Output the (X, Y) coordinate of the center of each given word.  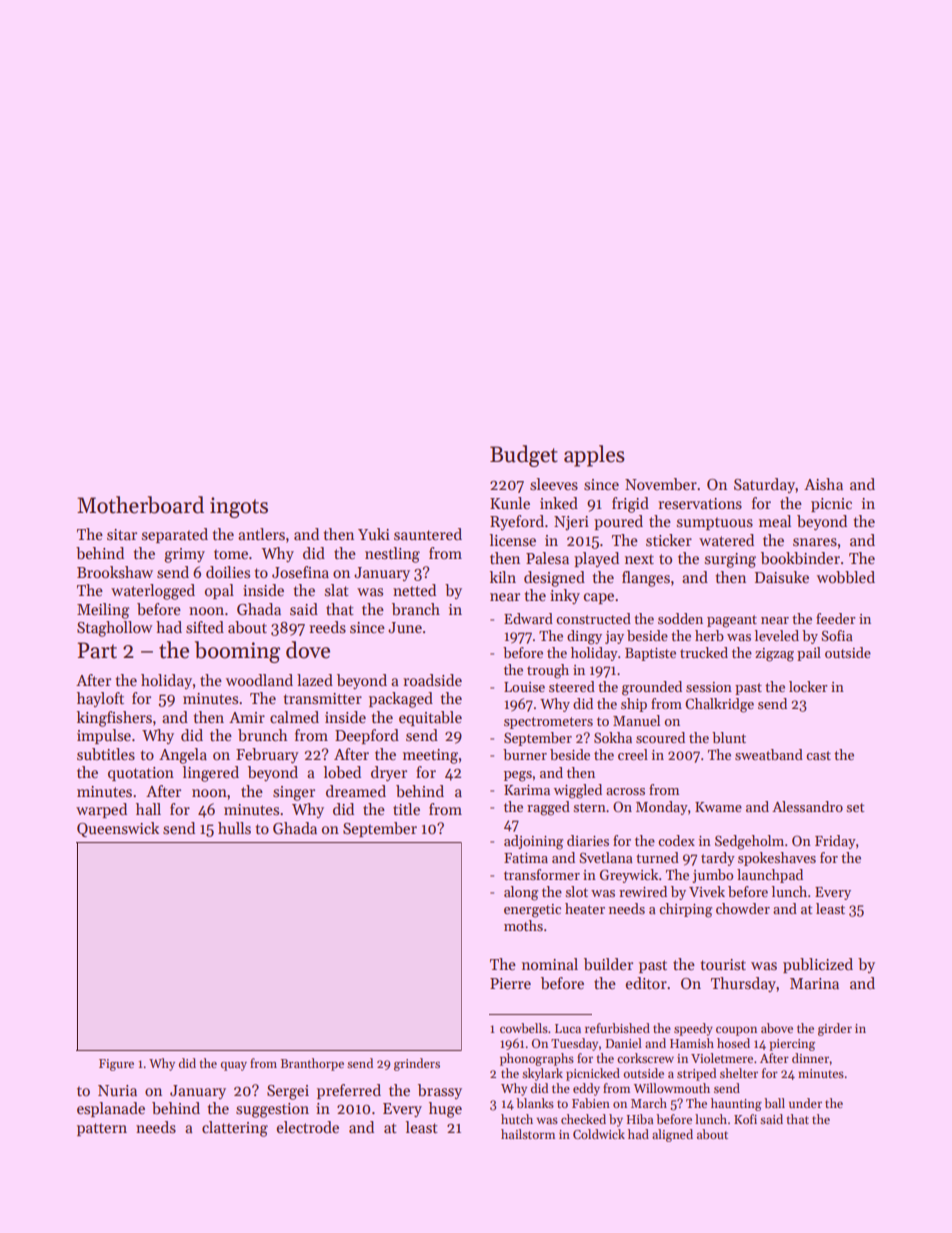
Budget (524, 456)
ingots (239, 507)
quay (234, 1066)
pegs (518, 776)
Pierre (510, 983)
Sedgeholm (749, 842)
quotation (141, 774)
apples (594, 456)
